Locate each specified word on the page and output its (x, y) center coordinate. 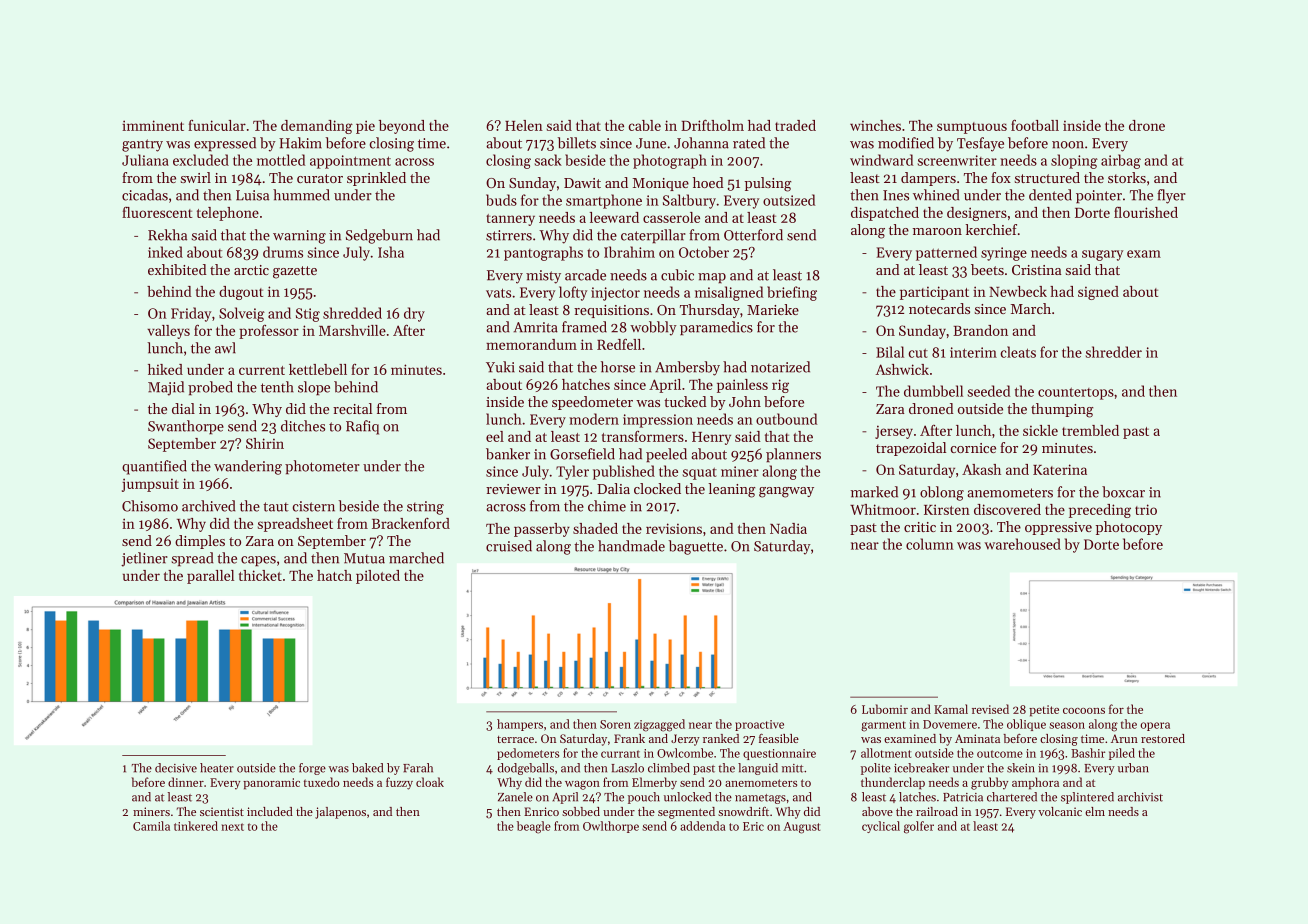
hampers (520, 725)
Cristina (1037, 270)
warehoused (1022, 544)
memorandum (531, 344)
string (425, 508)
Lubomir (885, 709)
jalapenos (340, 813)
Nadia (788, 528)
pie (365, 127)
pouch (644, 798)
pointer (1099, 196)
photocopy (1129, 528)
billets (577, 143)
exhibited (177, 269)
